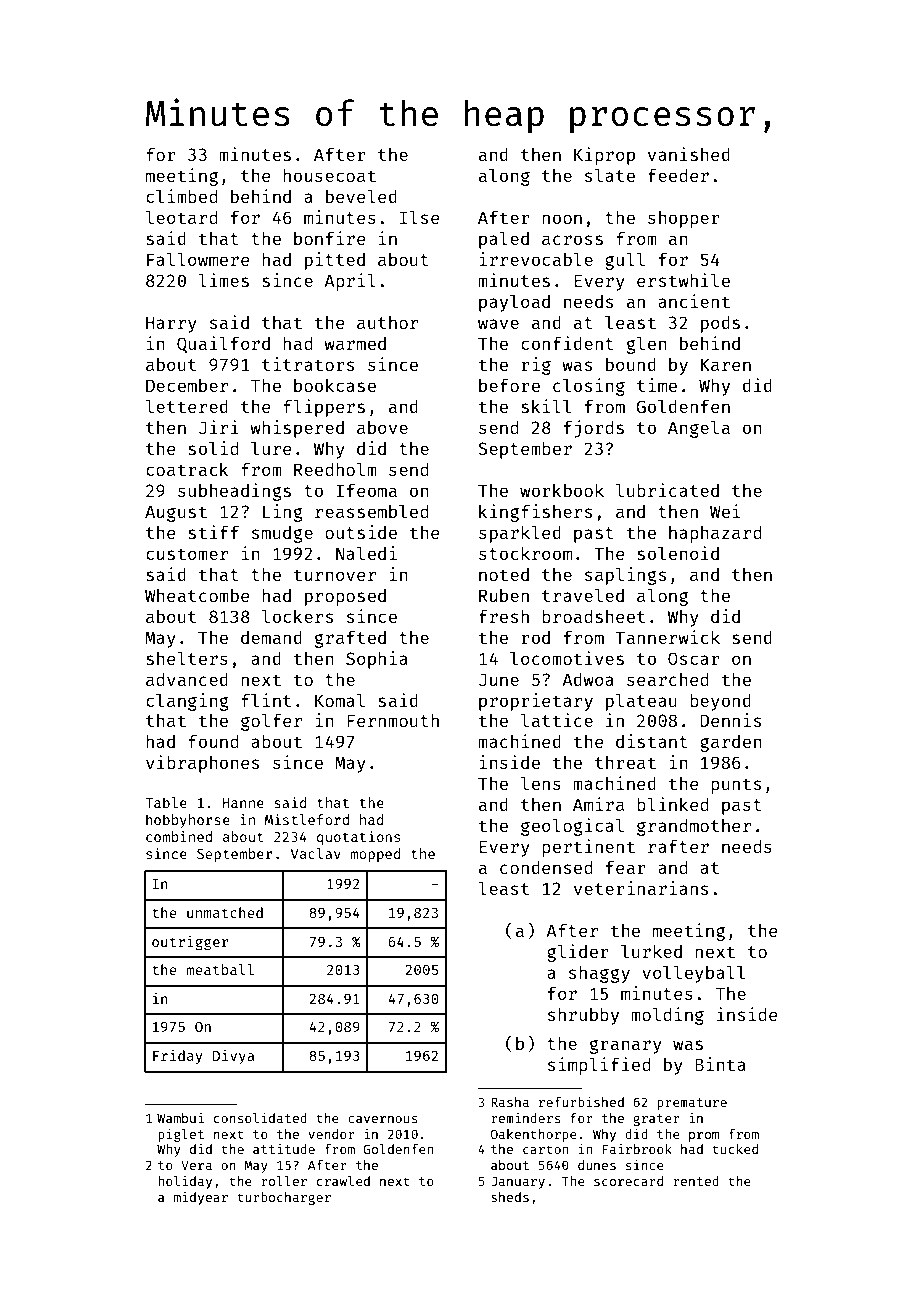 The image size is (924, 1314). What do you see at coordinates (178, 1057) in the document?
I see `Friday` at bounding box center [178, 1057].
